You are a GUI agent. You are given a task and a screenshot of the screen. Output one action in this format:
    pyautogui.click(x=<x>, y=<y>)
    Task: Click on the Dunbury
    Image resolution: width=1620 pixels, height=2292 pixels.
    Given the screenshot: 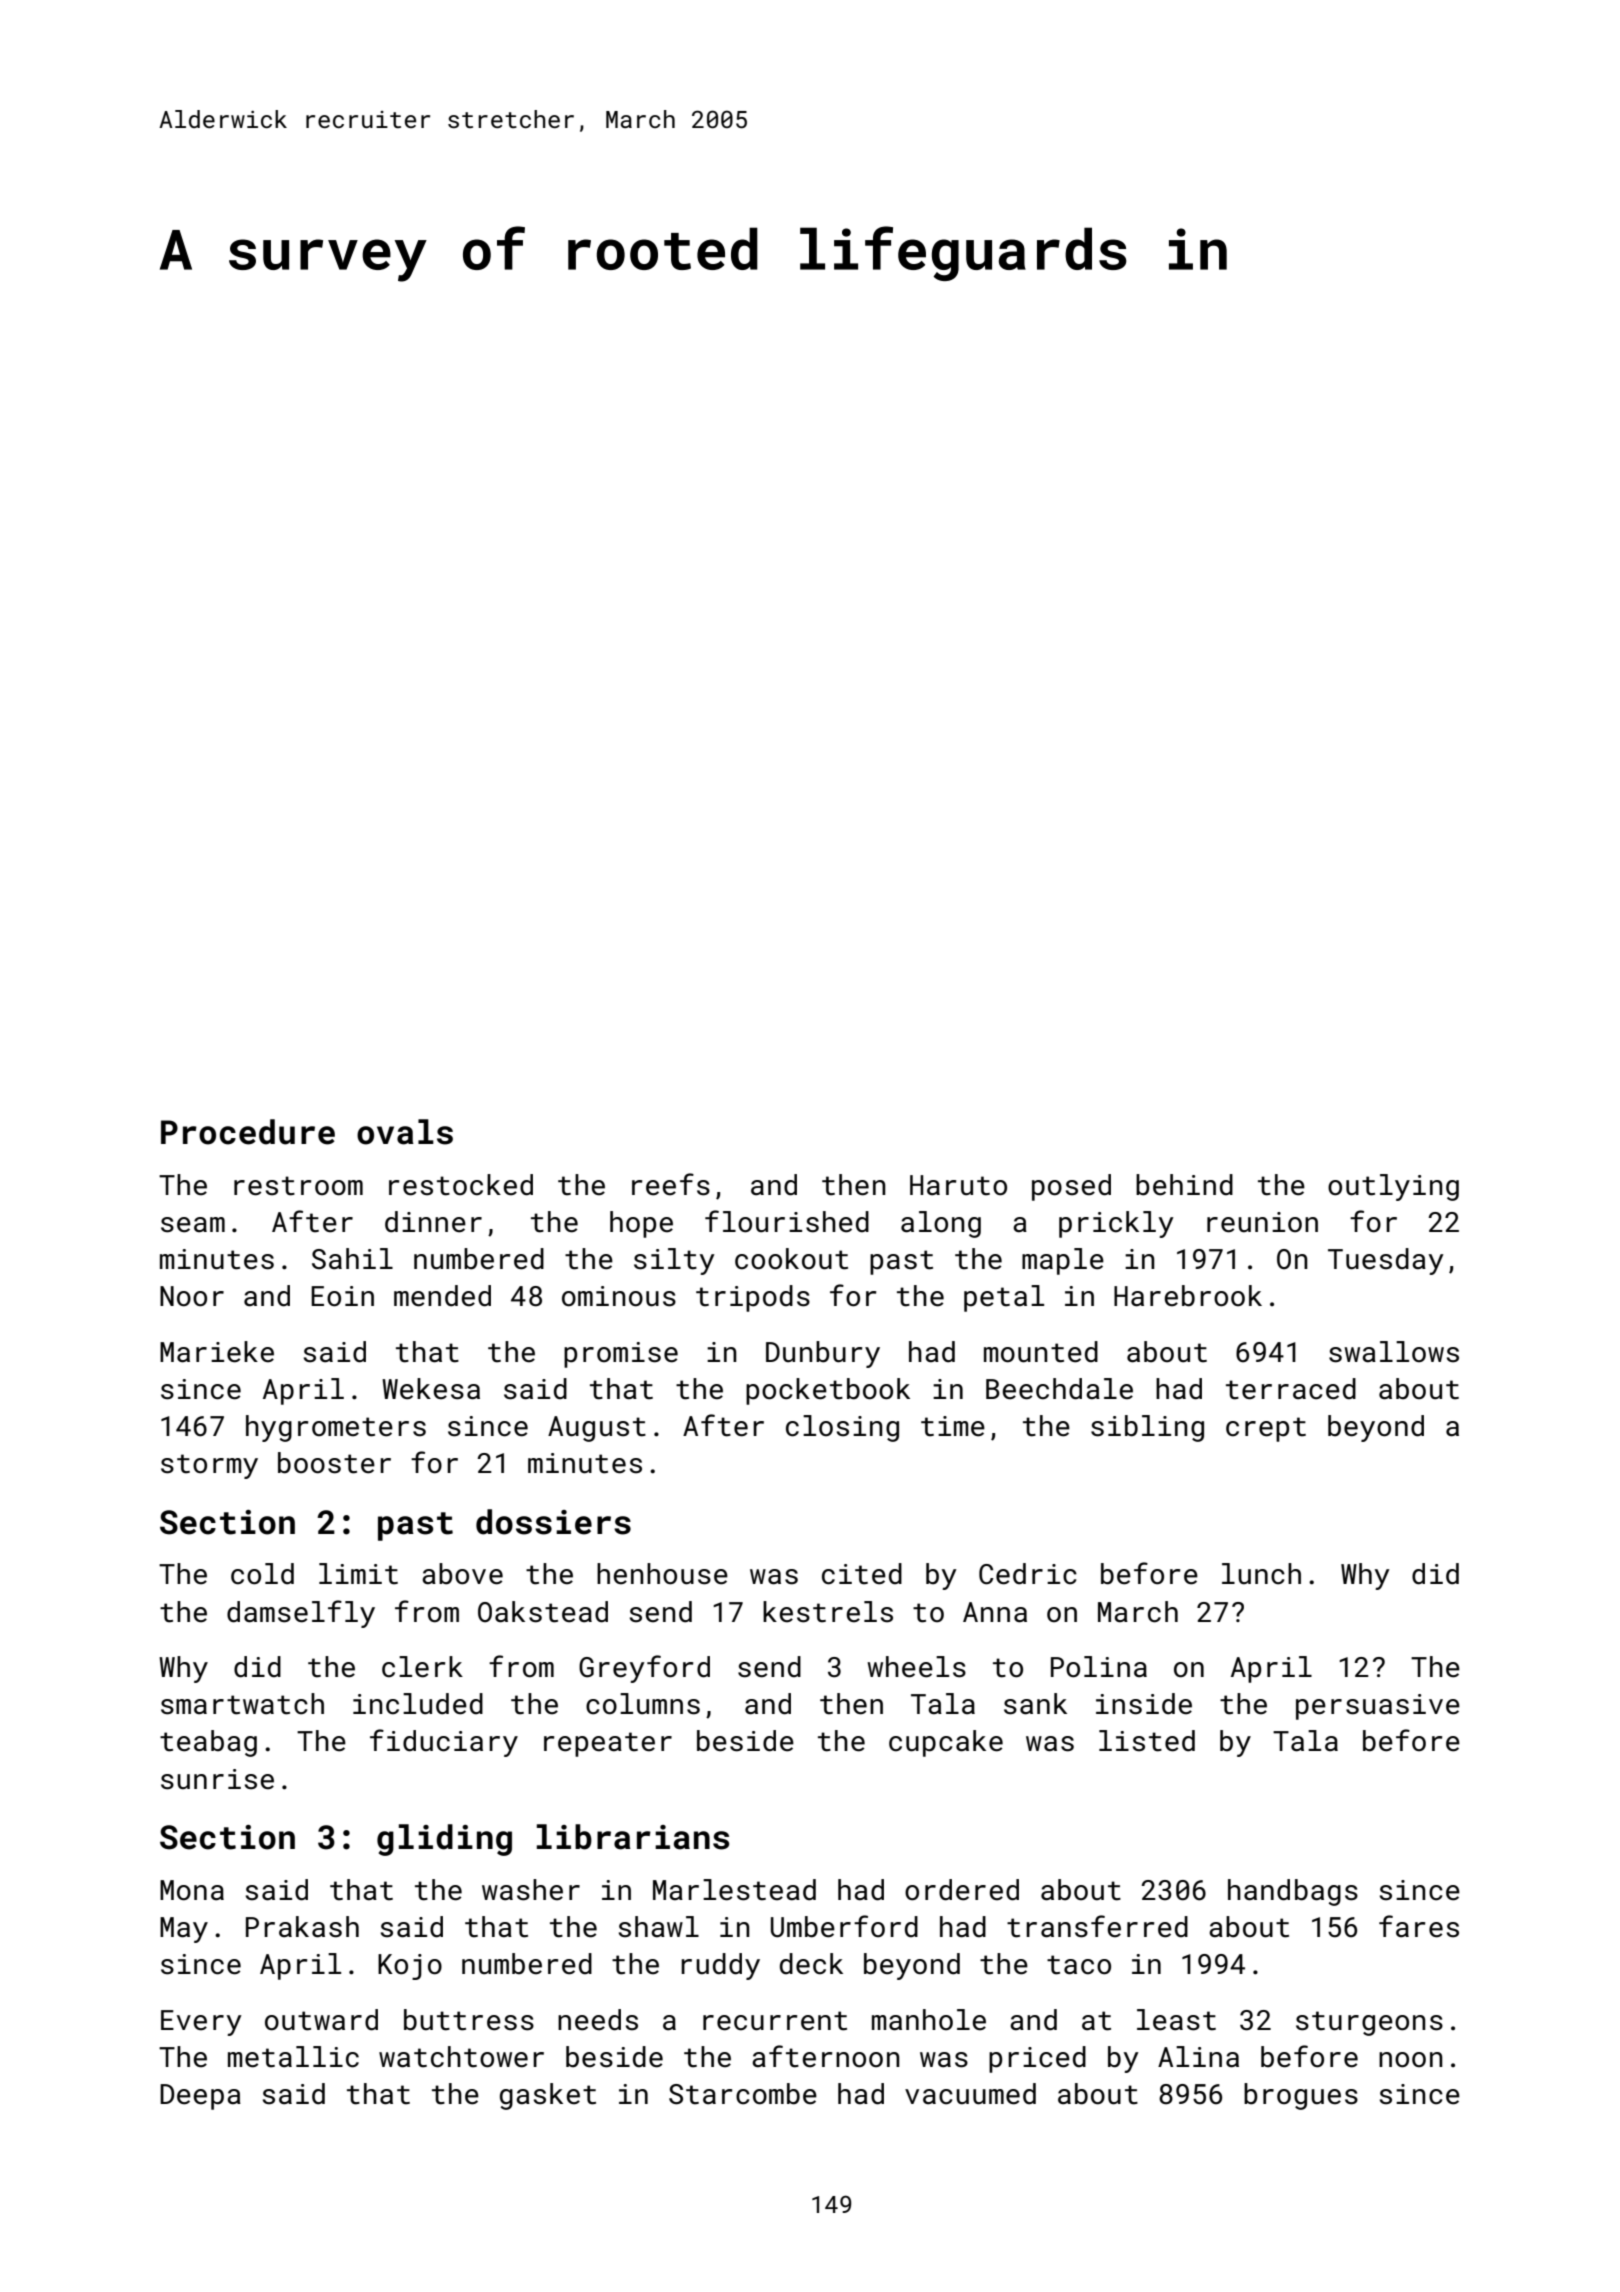 What is the action you would take?
    pyautogui.click(x=823, y=1354)
